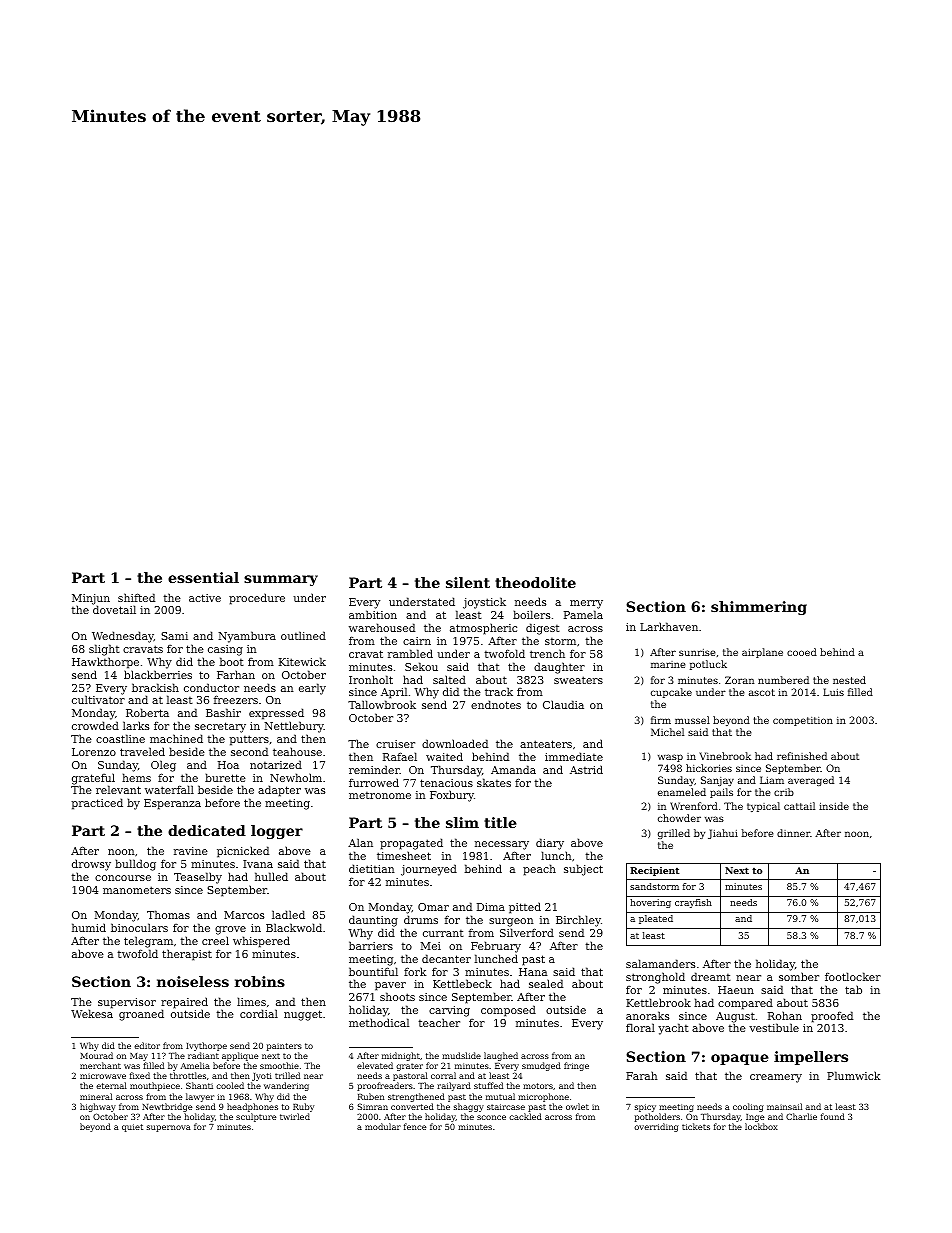 The height and width of the page is (1233, 952). Describe the element at coordinates (759, 608) in the page. I see `shimmering` at that location.
